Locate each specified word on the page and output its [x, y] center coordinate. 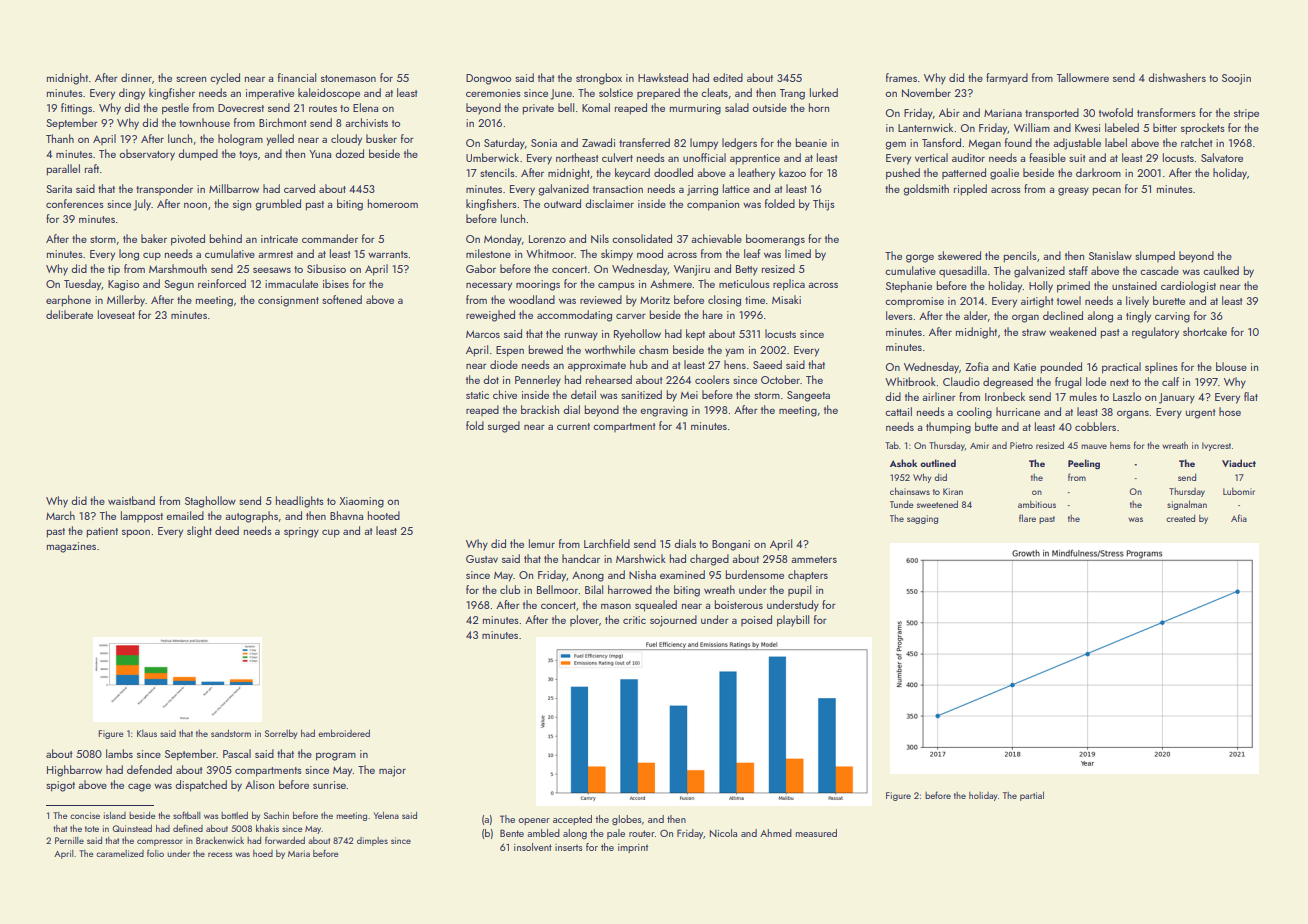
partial [1032, 796]
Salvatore [1222, 157]
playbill [793, 621]
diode [504, 364]
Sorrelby [281, 734]
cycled [225, 79]
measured [816, 833]
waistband [131, 500]
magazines [71, 547]
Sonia [544, 143]
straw [1034, 332]
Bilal [594, 589]
